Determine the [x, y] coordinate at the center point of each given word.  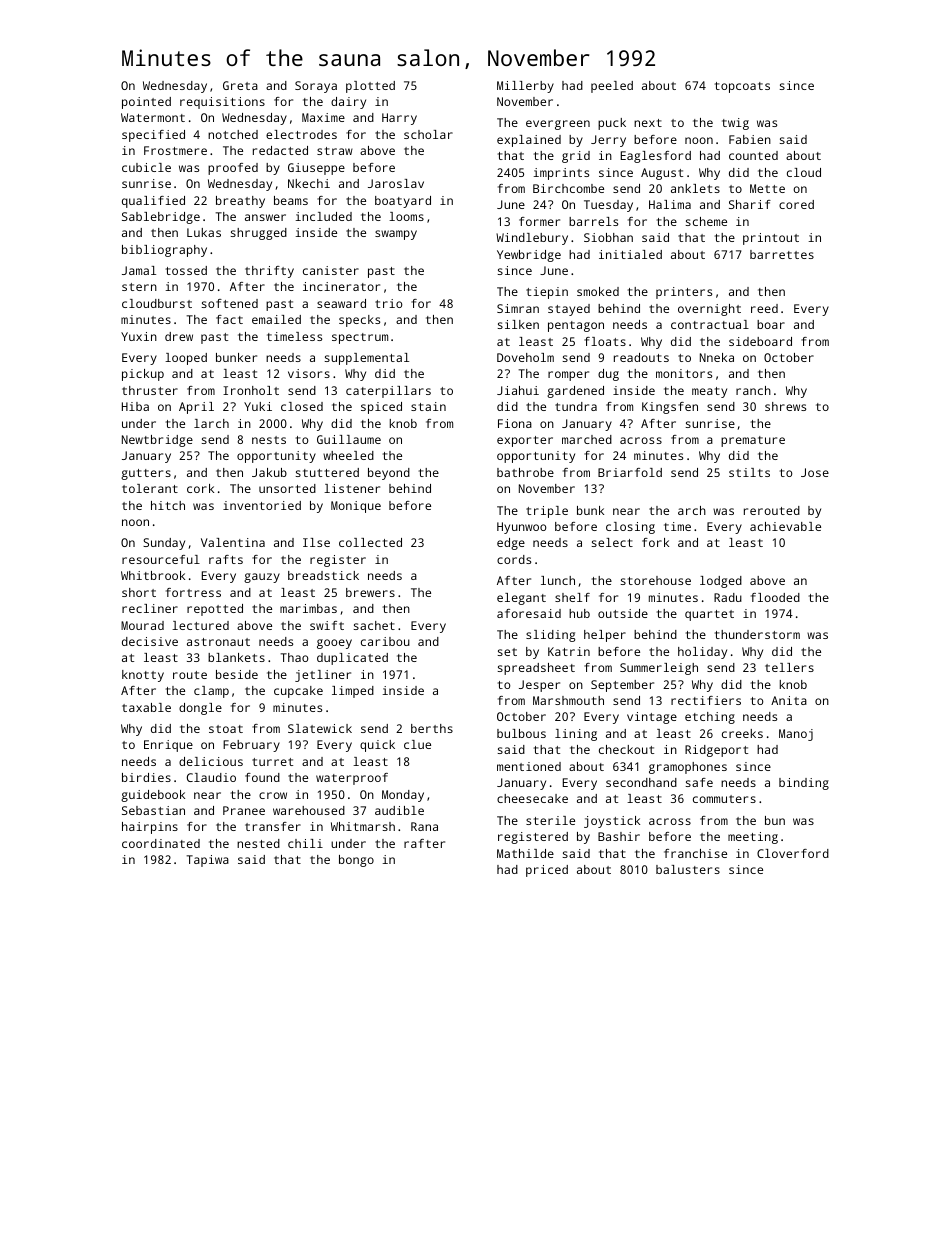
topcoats [742, 87]
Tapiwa [208, 861]
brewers [370, 592]
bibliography [164, 251]
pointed [146, 103]
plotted [370, 87]
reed [764, 308]
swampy [396, 235]
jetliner [323, 676]
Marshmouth [568, 700]
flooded [775, 597]
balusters [688, 869]
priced [547, 871]
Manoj [796, 735]
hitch [168, 505]
